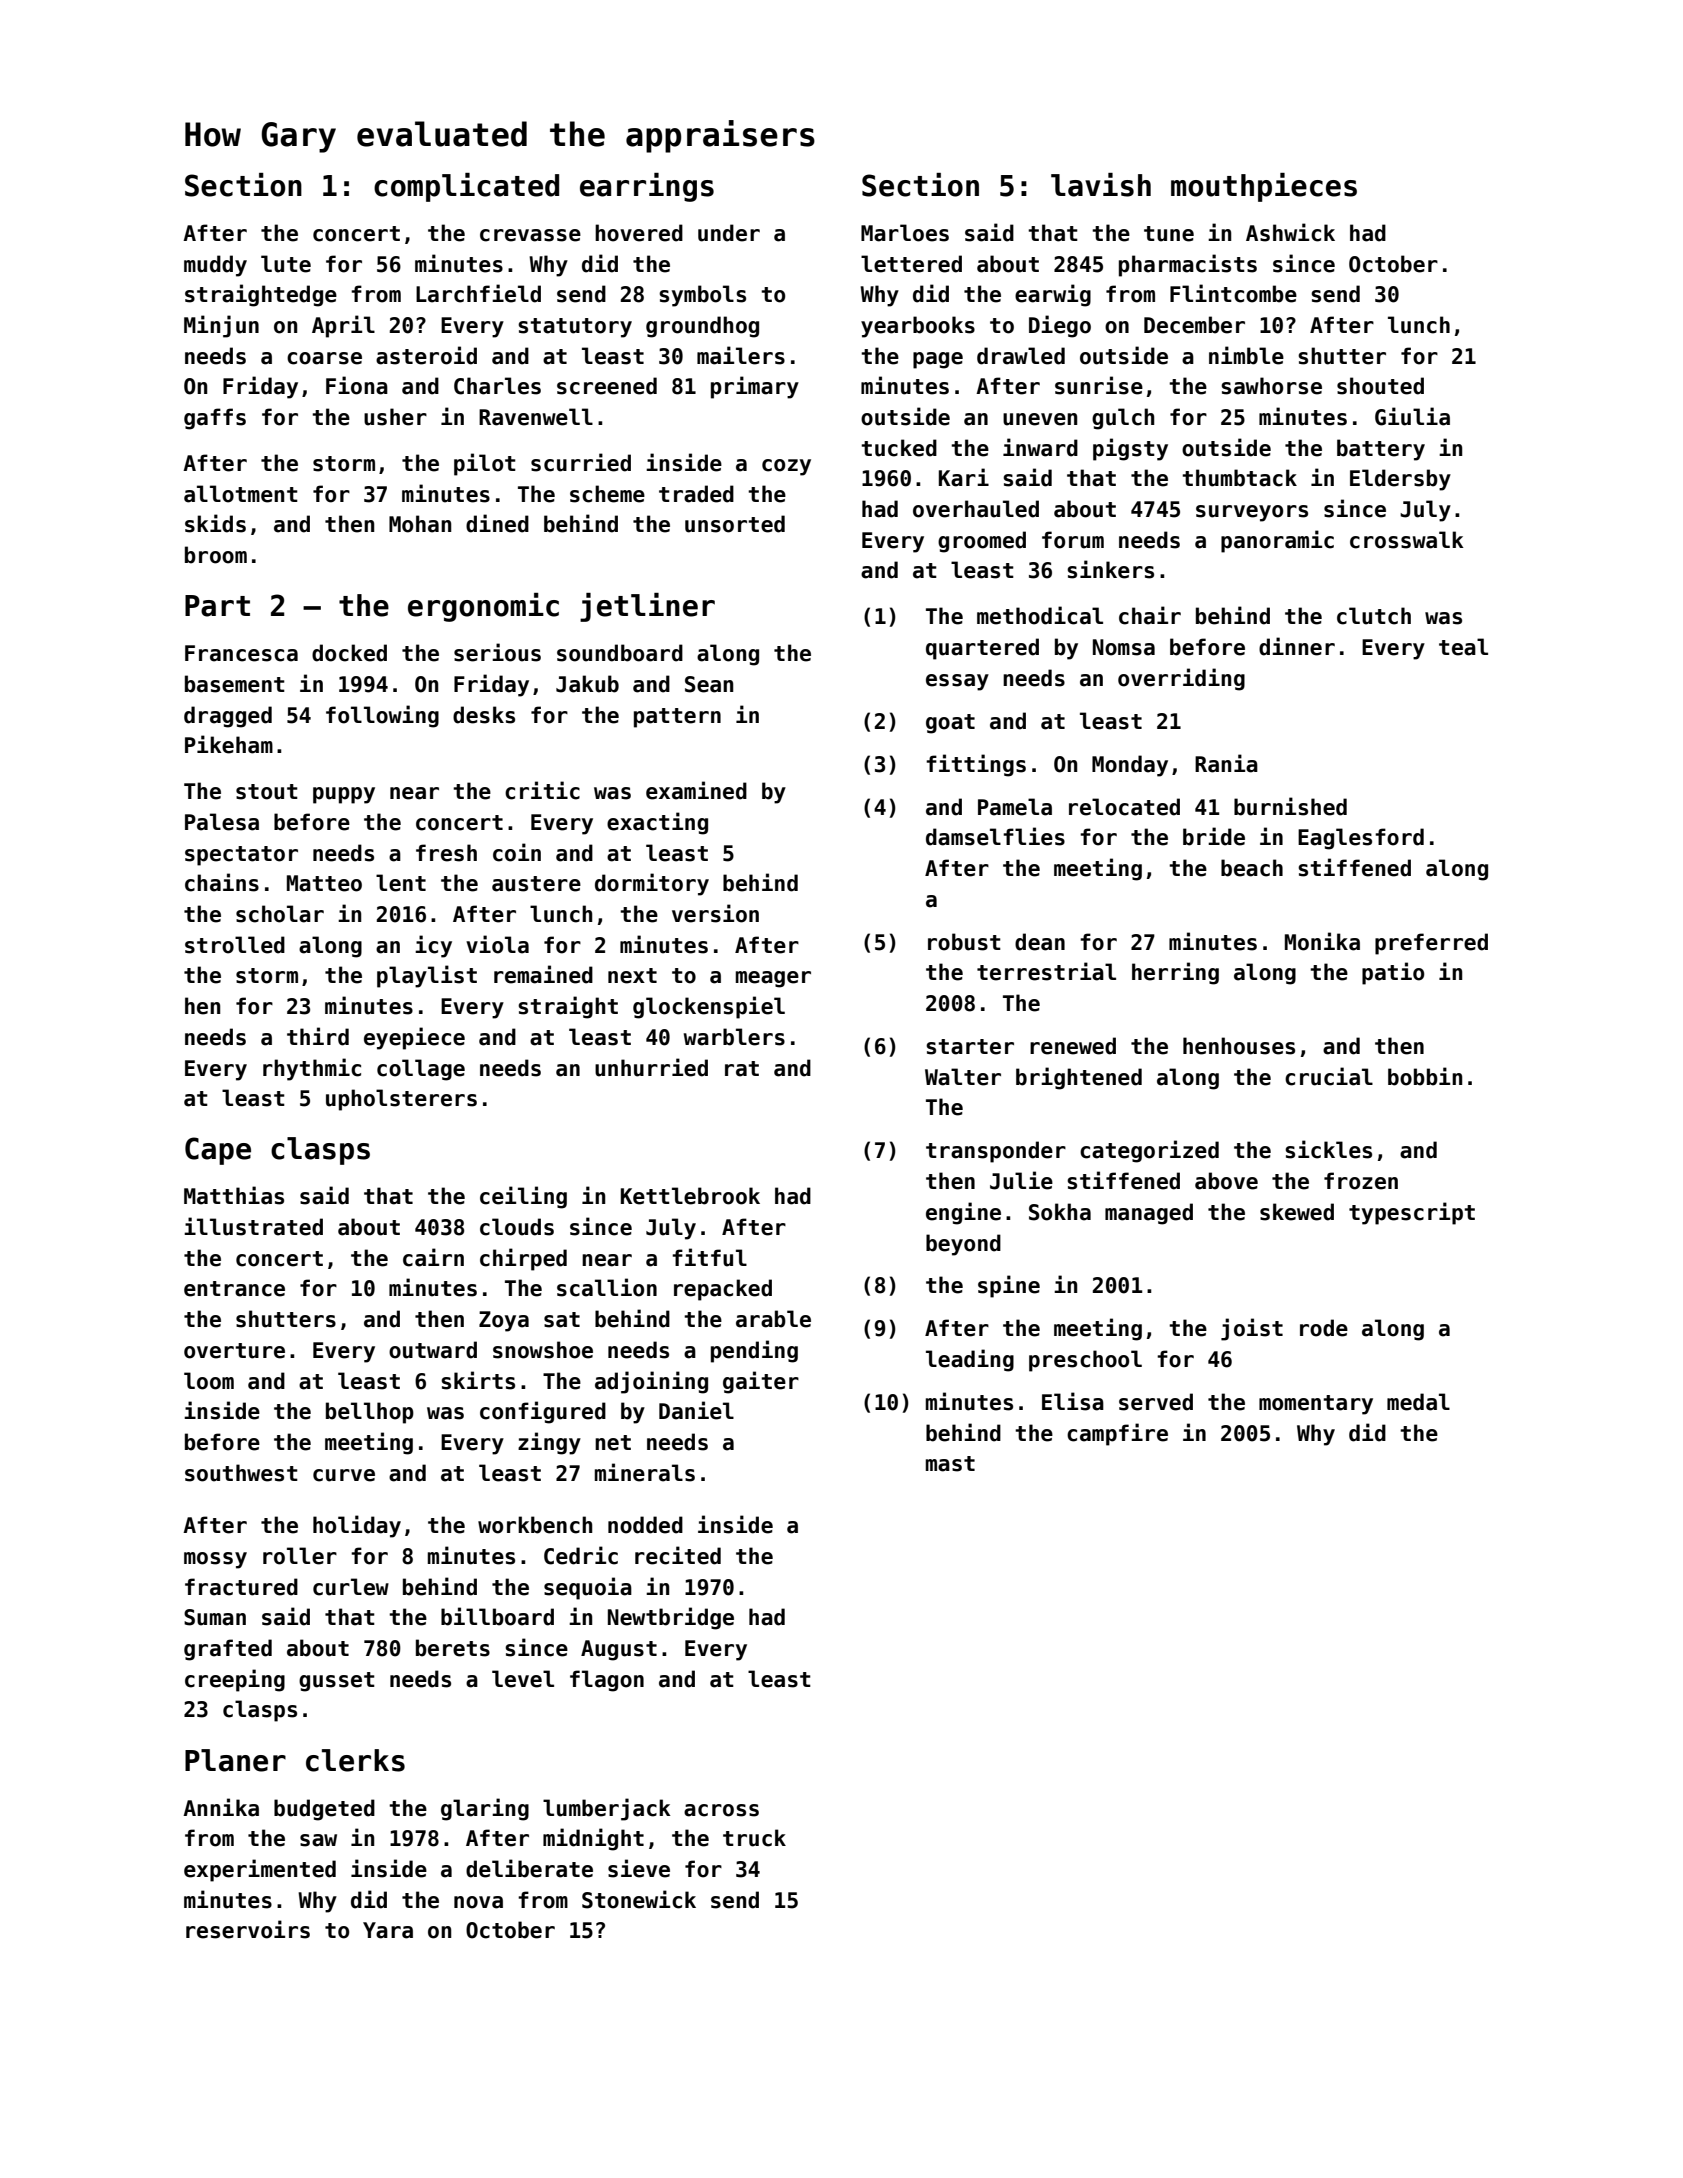 Image resolution: width=1683 pixels, height=2178 pixels. Describe the element at coordinates (1290, 806) in the screenshot. I see `burnished` at that location.
